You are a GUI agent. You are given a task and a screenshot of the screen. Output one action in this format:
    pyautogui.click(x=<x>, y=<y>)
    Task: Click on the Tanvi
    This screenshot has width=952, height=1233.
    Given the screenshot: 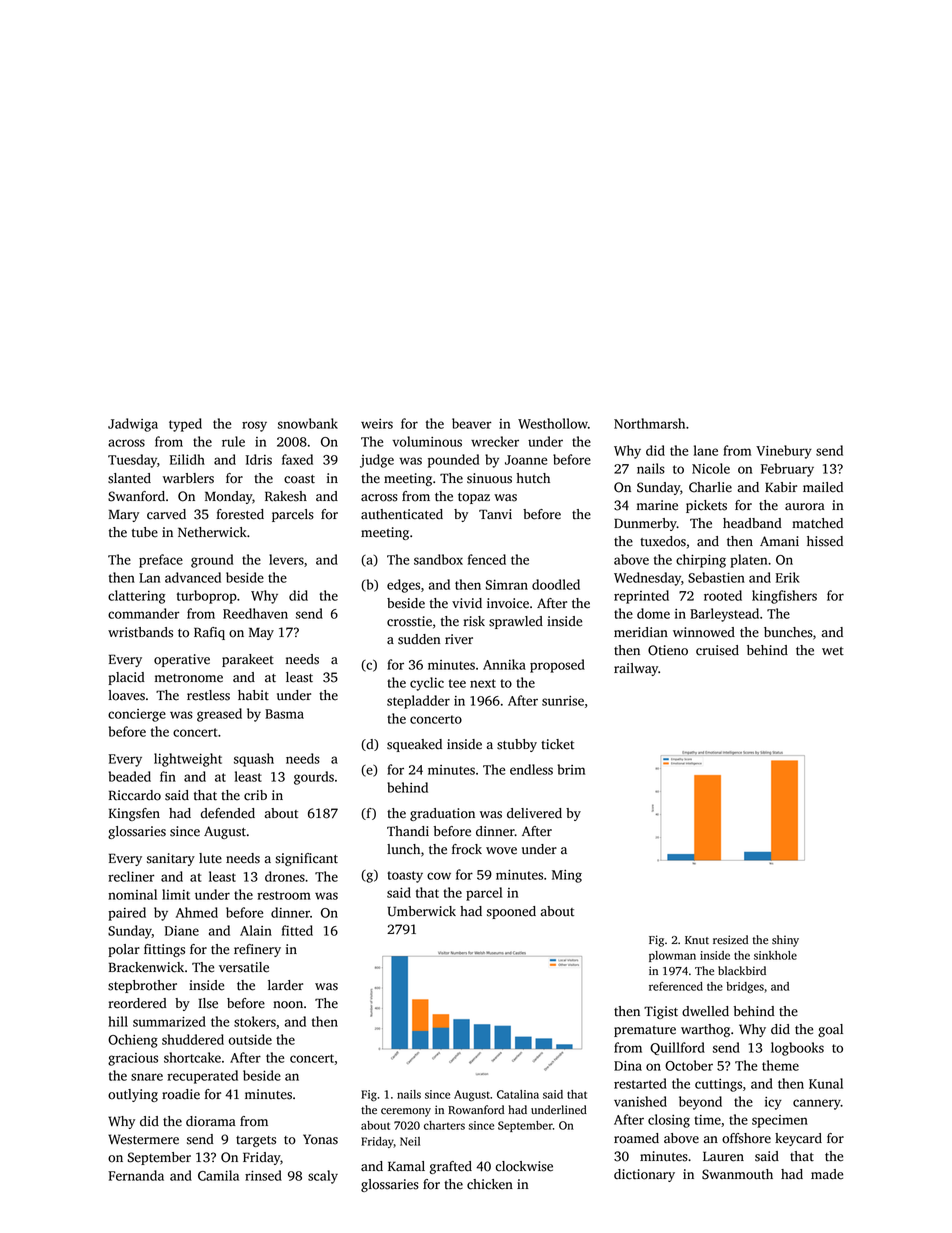 What is the action you would take?
    pyautogui.click(x=495, y=514)
